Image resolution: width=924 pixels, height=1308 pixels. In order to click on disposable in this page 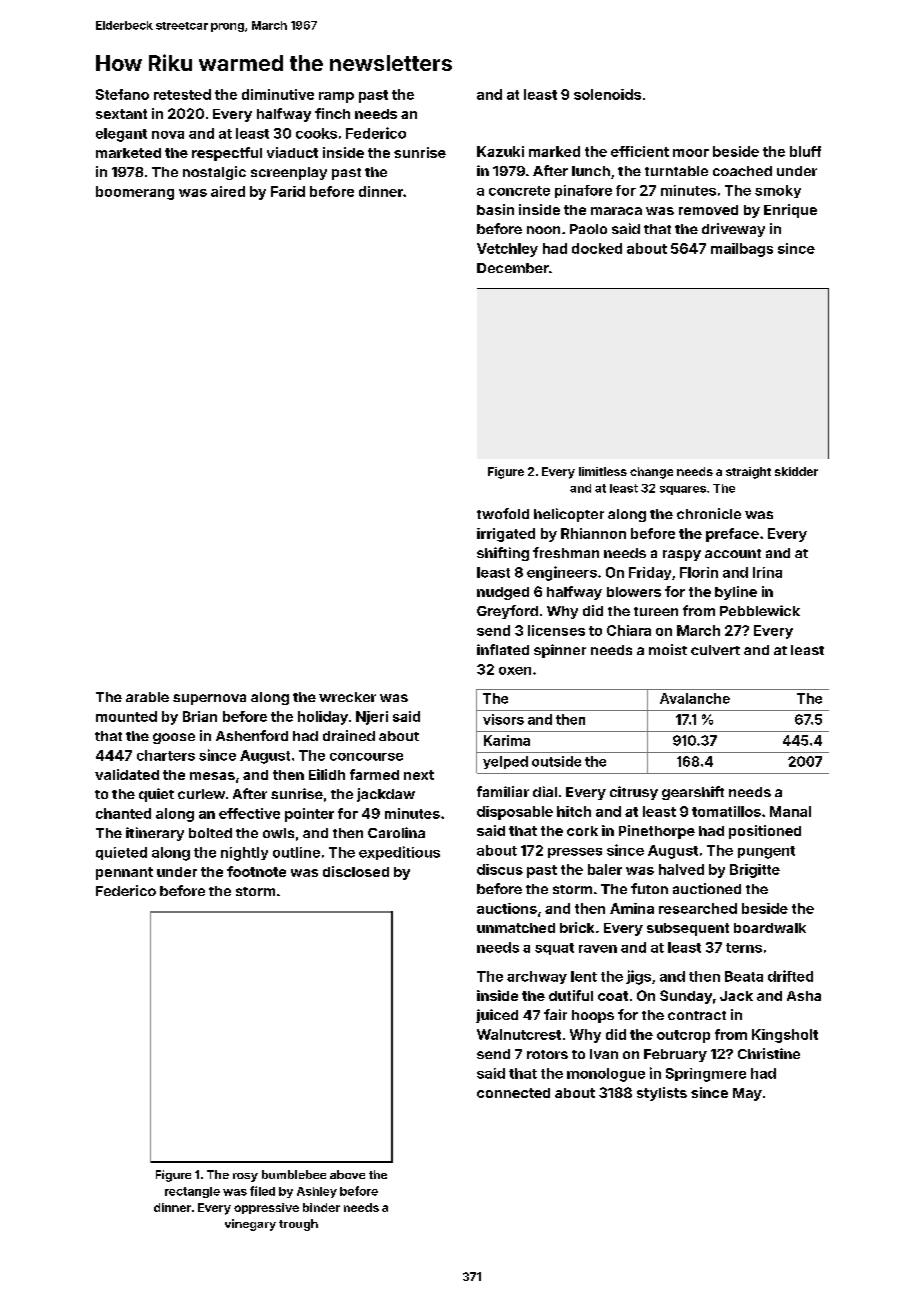, I will do `click(515, 813)`.
